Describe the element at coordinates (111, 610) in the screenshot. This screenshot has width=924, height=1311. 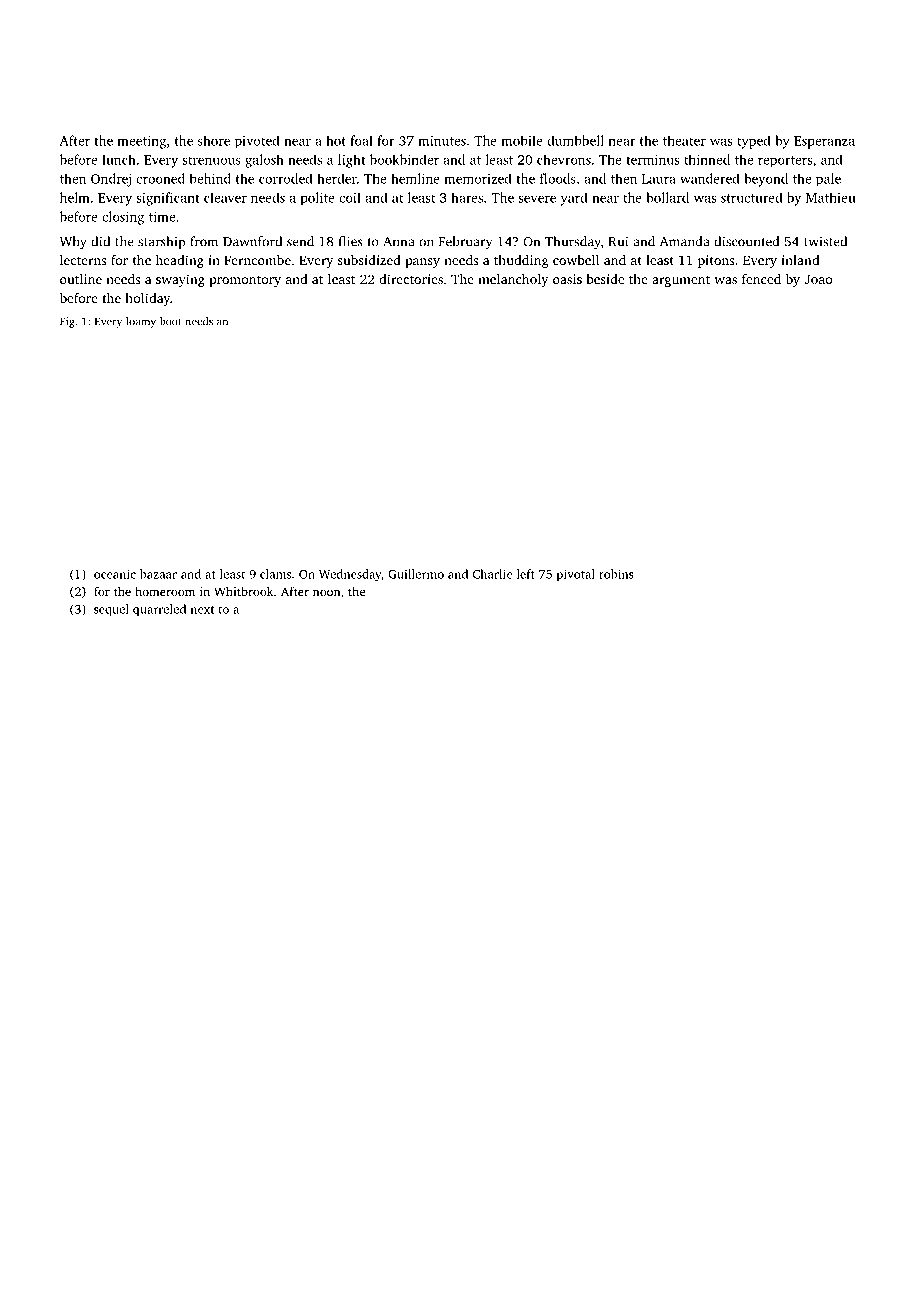
I see `sequel` at that location.
